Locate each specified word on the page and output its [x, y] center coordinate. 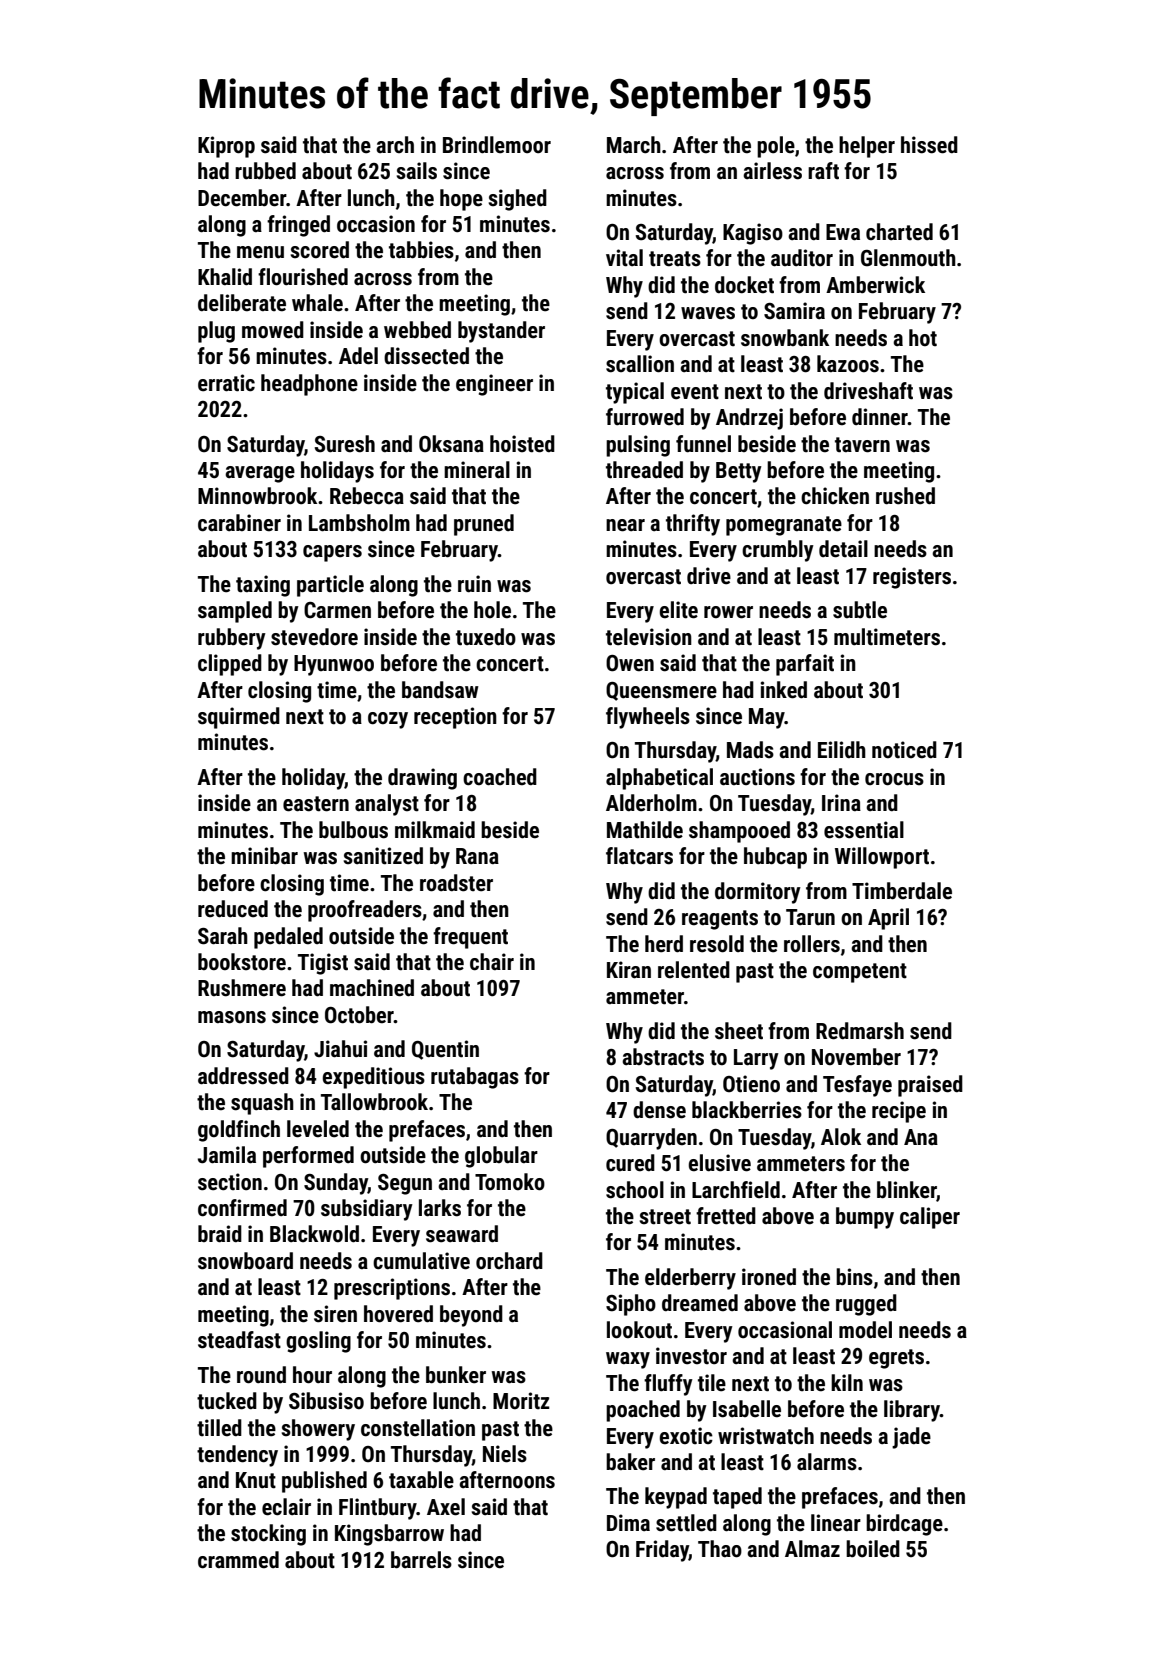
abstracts [663, 1057]
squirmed [239, 718]
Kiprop [226, 147]
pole [776, 147]
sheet [739, 1031]
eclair [286, 1507]
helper [867, 147]
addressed [243, 1076]
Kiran [629, 970]
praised [930, 1086]
